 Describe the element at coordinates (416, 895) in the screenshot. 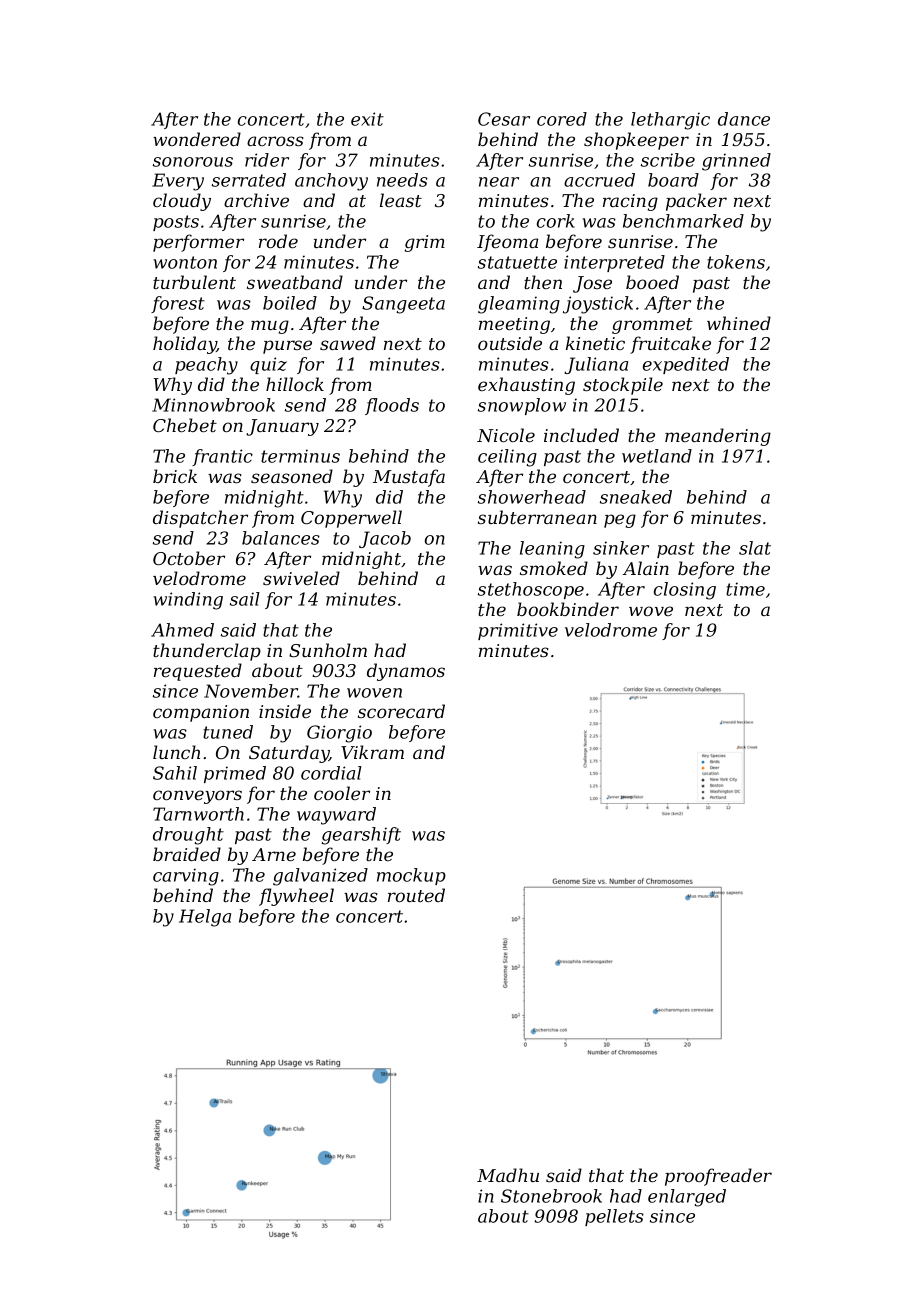

I see `routed` at that location.
